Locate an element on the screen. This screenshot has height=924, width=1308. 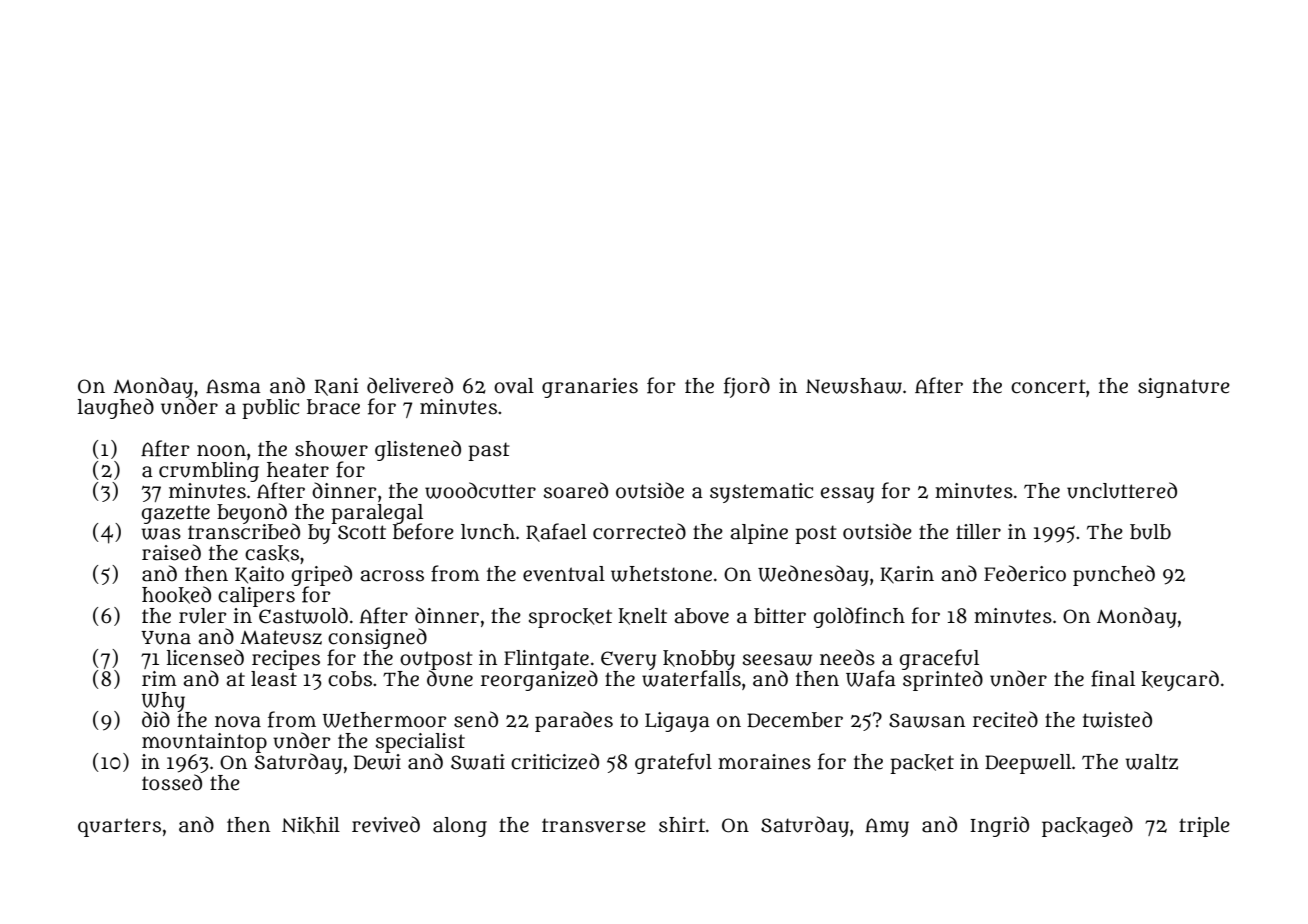
graceful is located at coordinates (939, 659).
